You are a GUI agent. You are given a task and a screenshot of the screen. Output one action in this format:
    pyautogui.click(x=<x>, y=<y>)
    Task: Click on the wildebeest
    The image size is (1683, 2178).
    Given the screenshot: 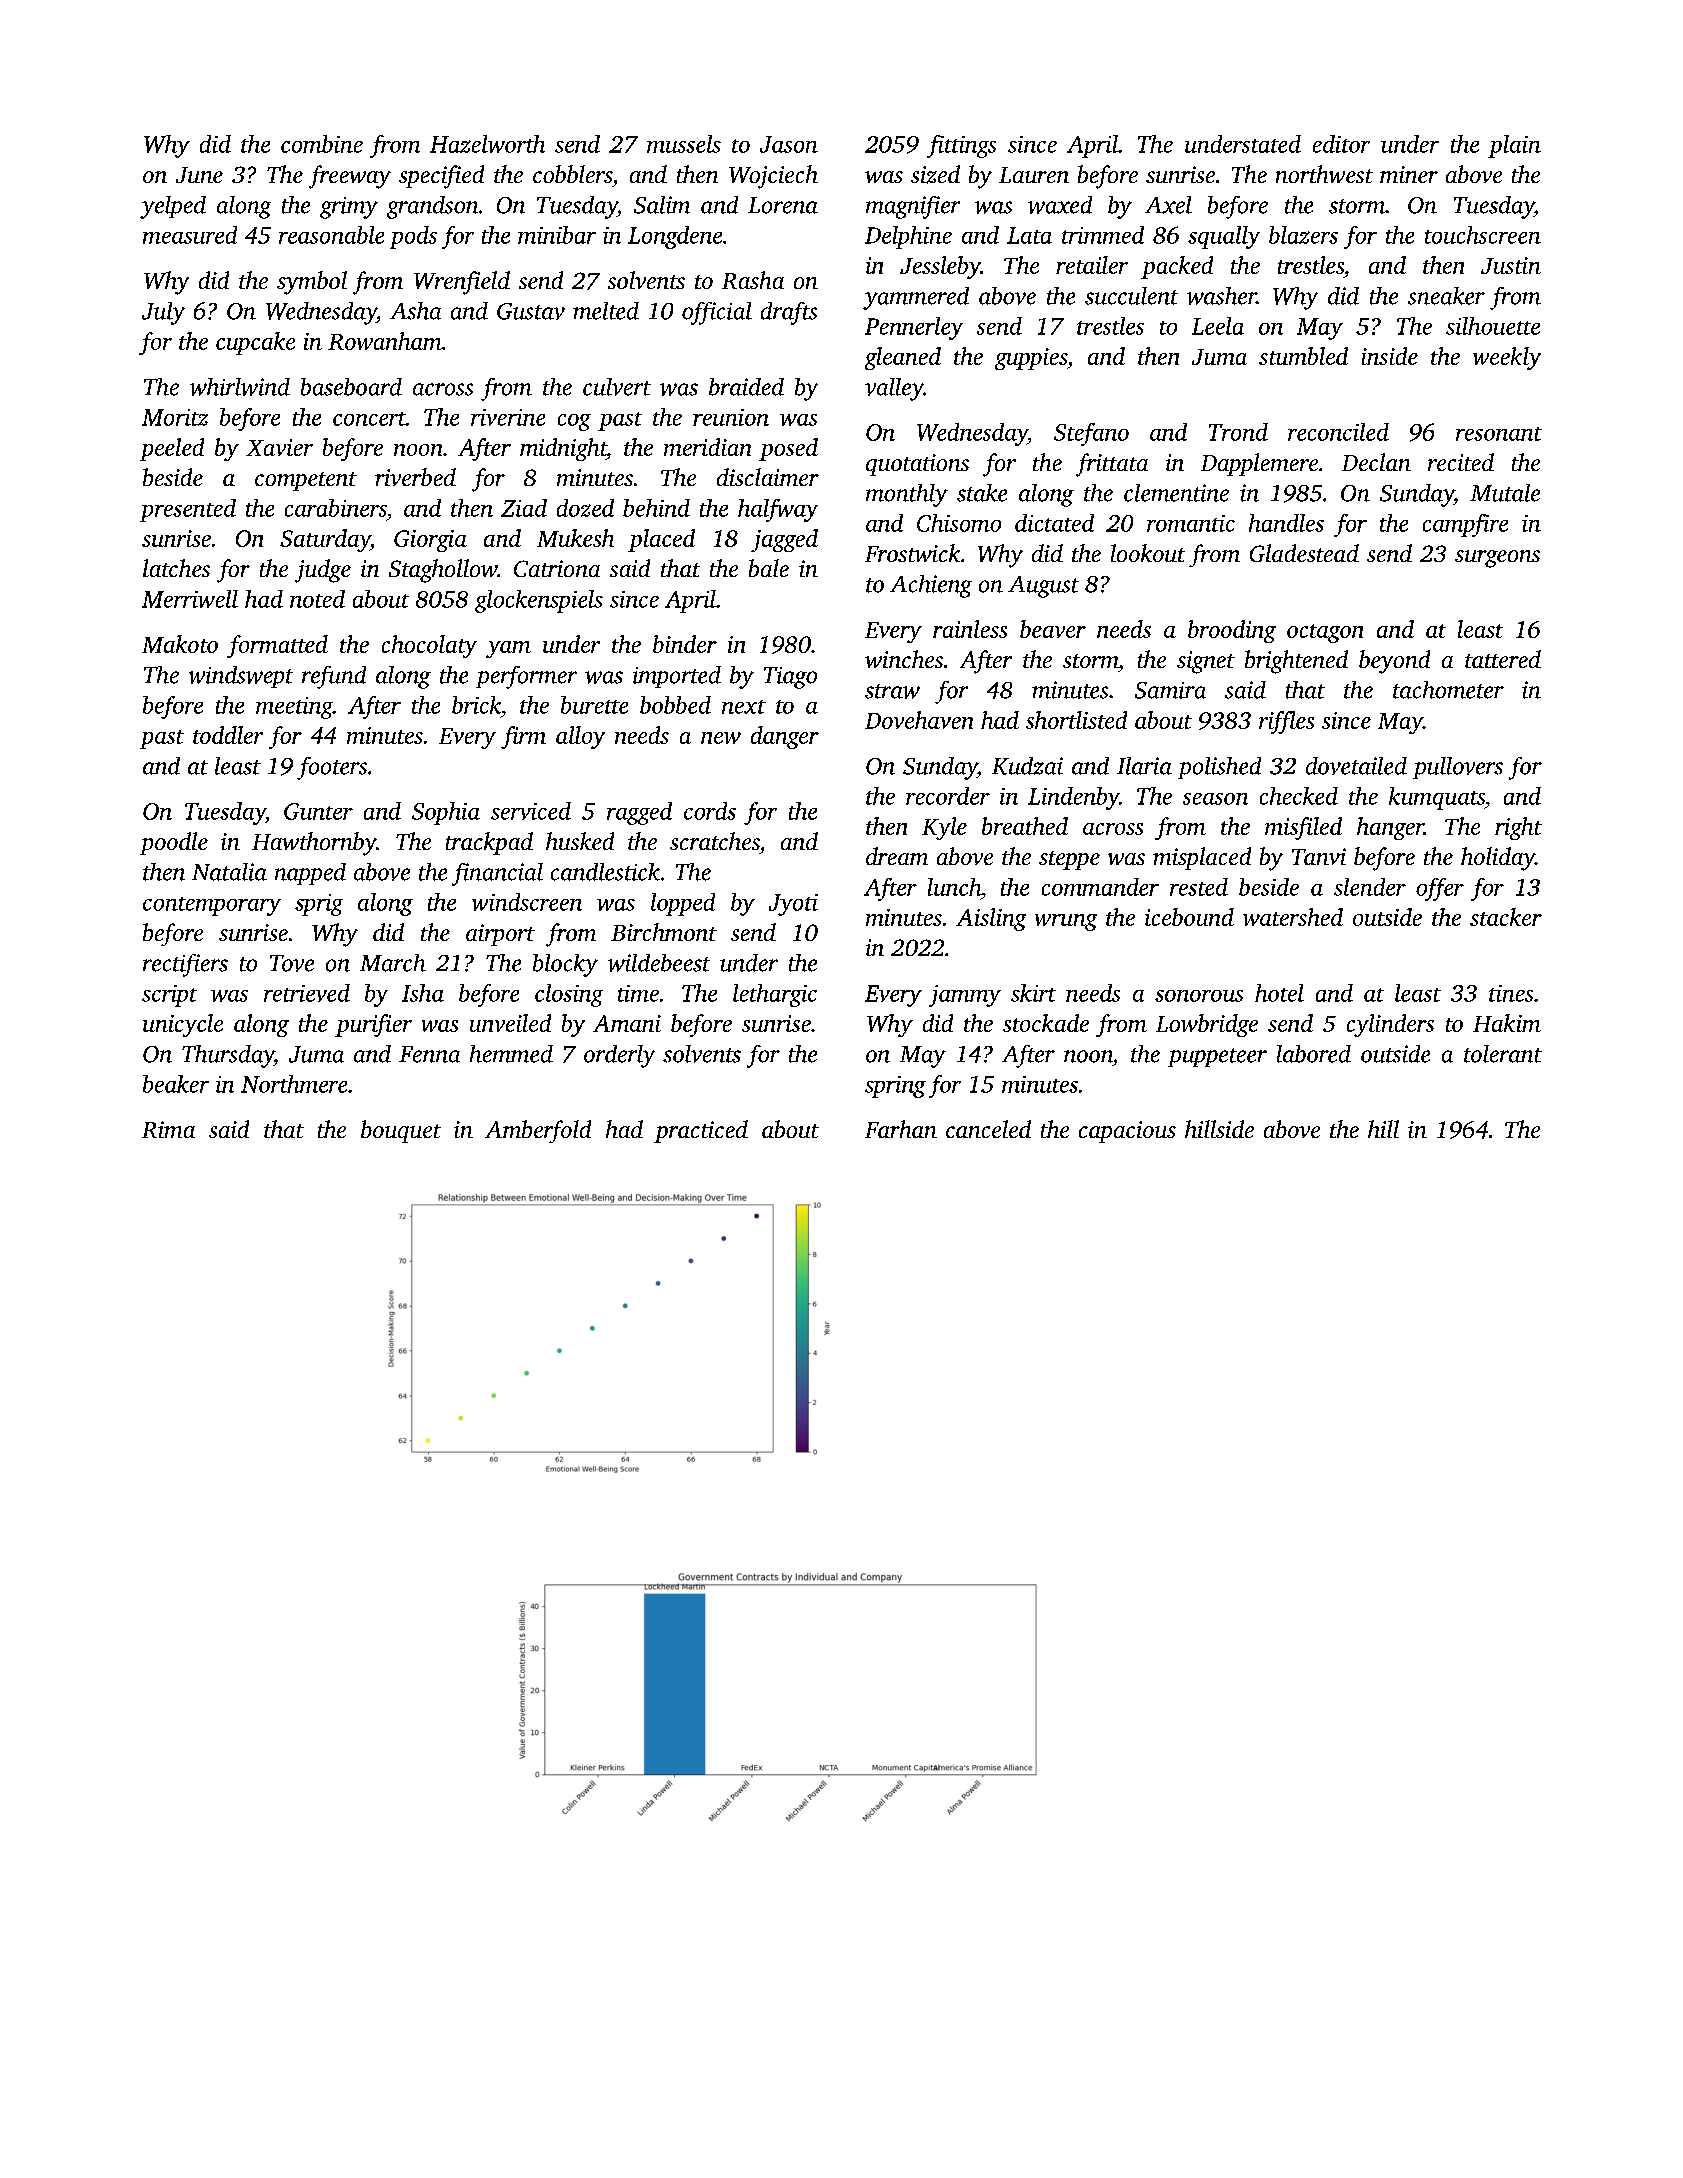 What is the action you would take?
    pyautogui.click(x=659, y=963)
